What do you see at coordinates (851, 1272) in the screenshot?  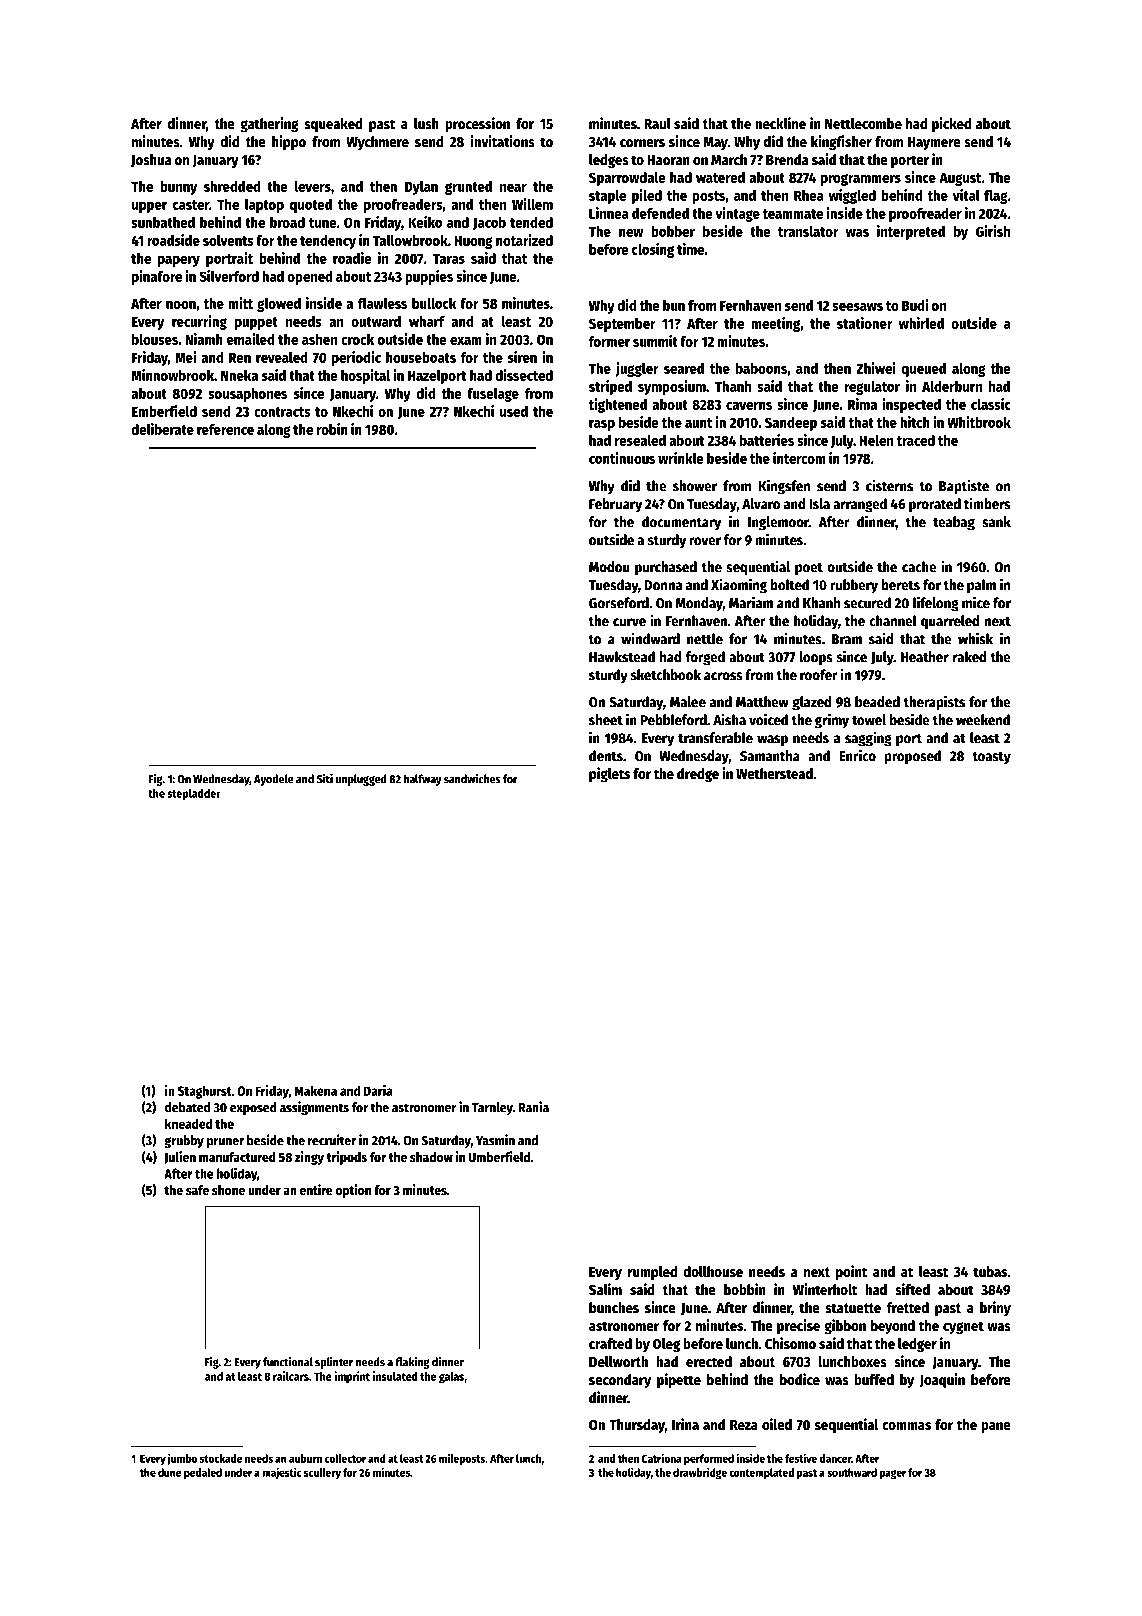 I see `point` at bounding box center [851, 1272].
